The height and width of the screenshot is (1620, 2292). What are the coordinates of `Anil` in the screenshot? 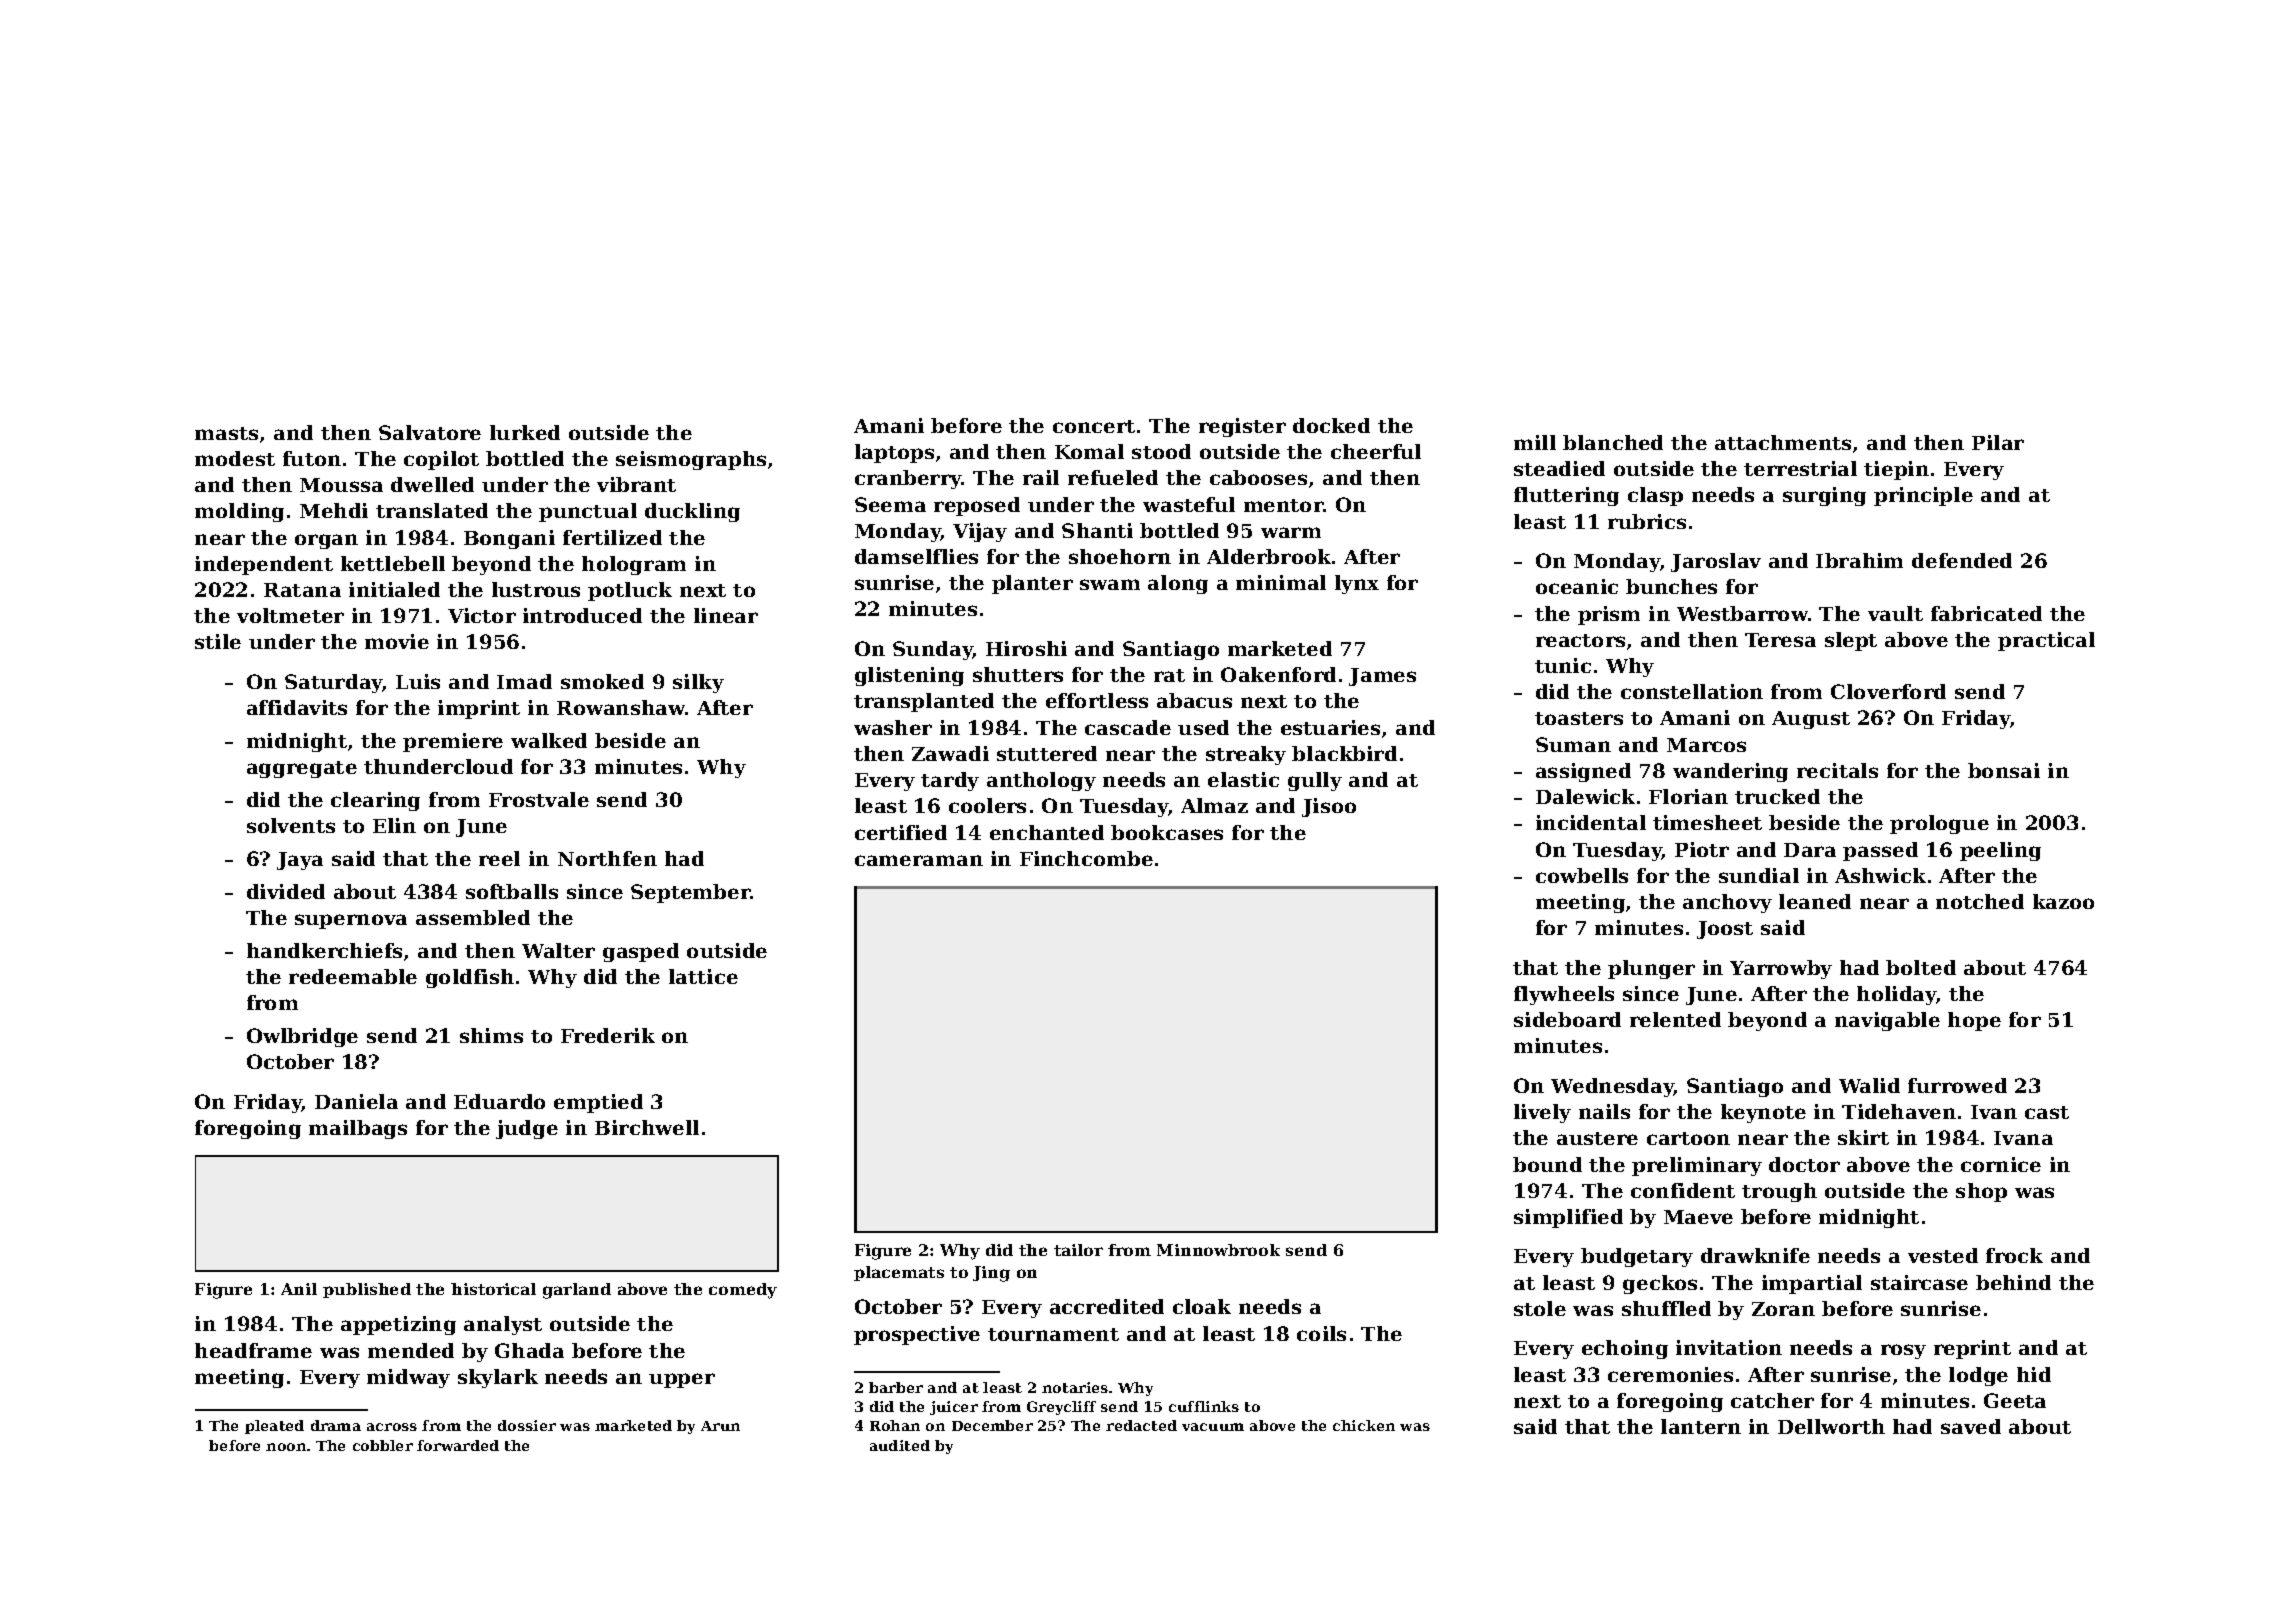 It's located at (299, 1289).
